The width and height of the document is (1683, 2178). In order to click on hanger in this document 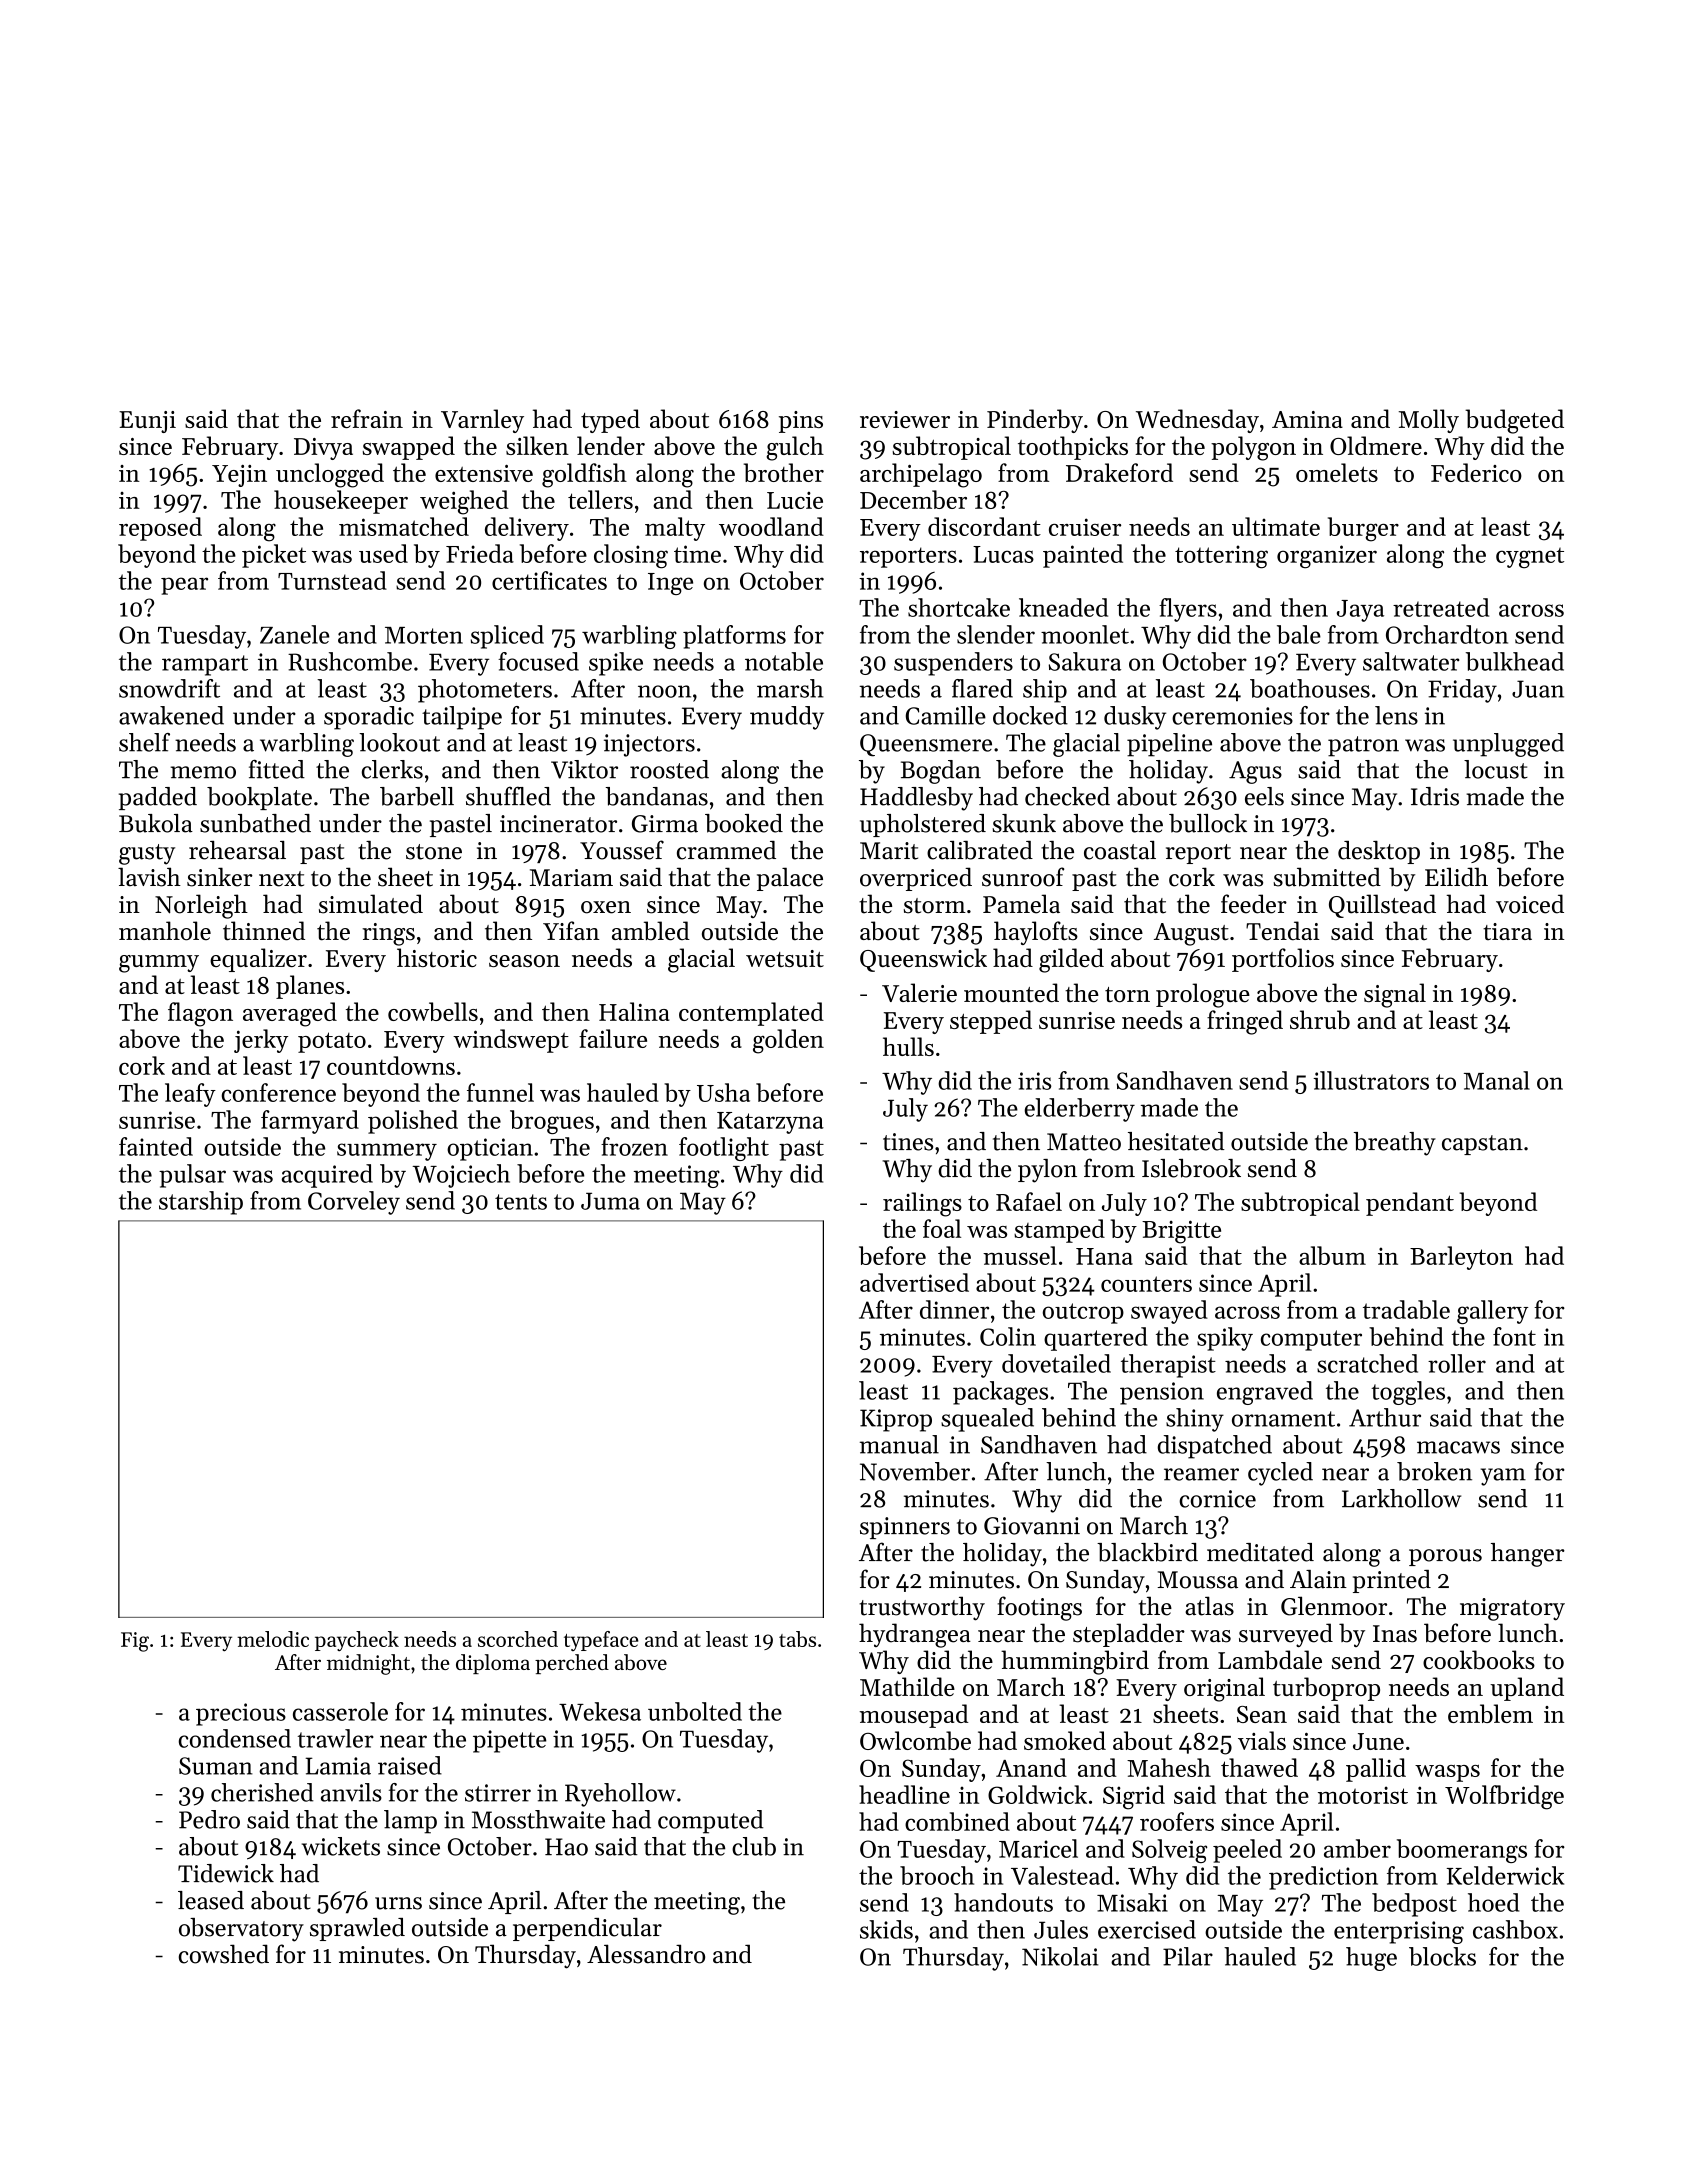, I will do `click(1528, 1555)`.
